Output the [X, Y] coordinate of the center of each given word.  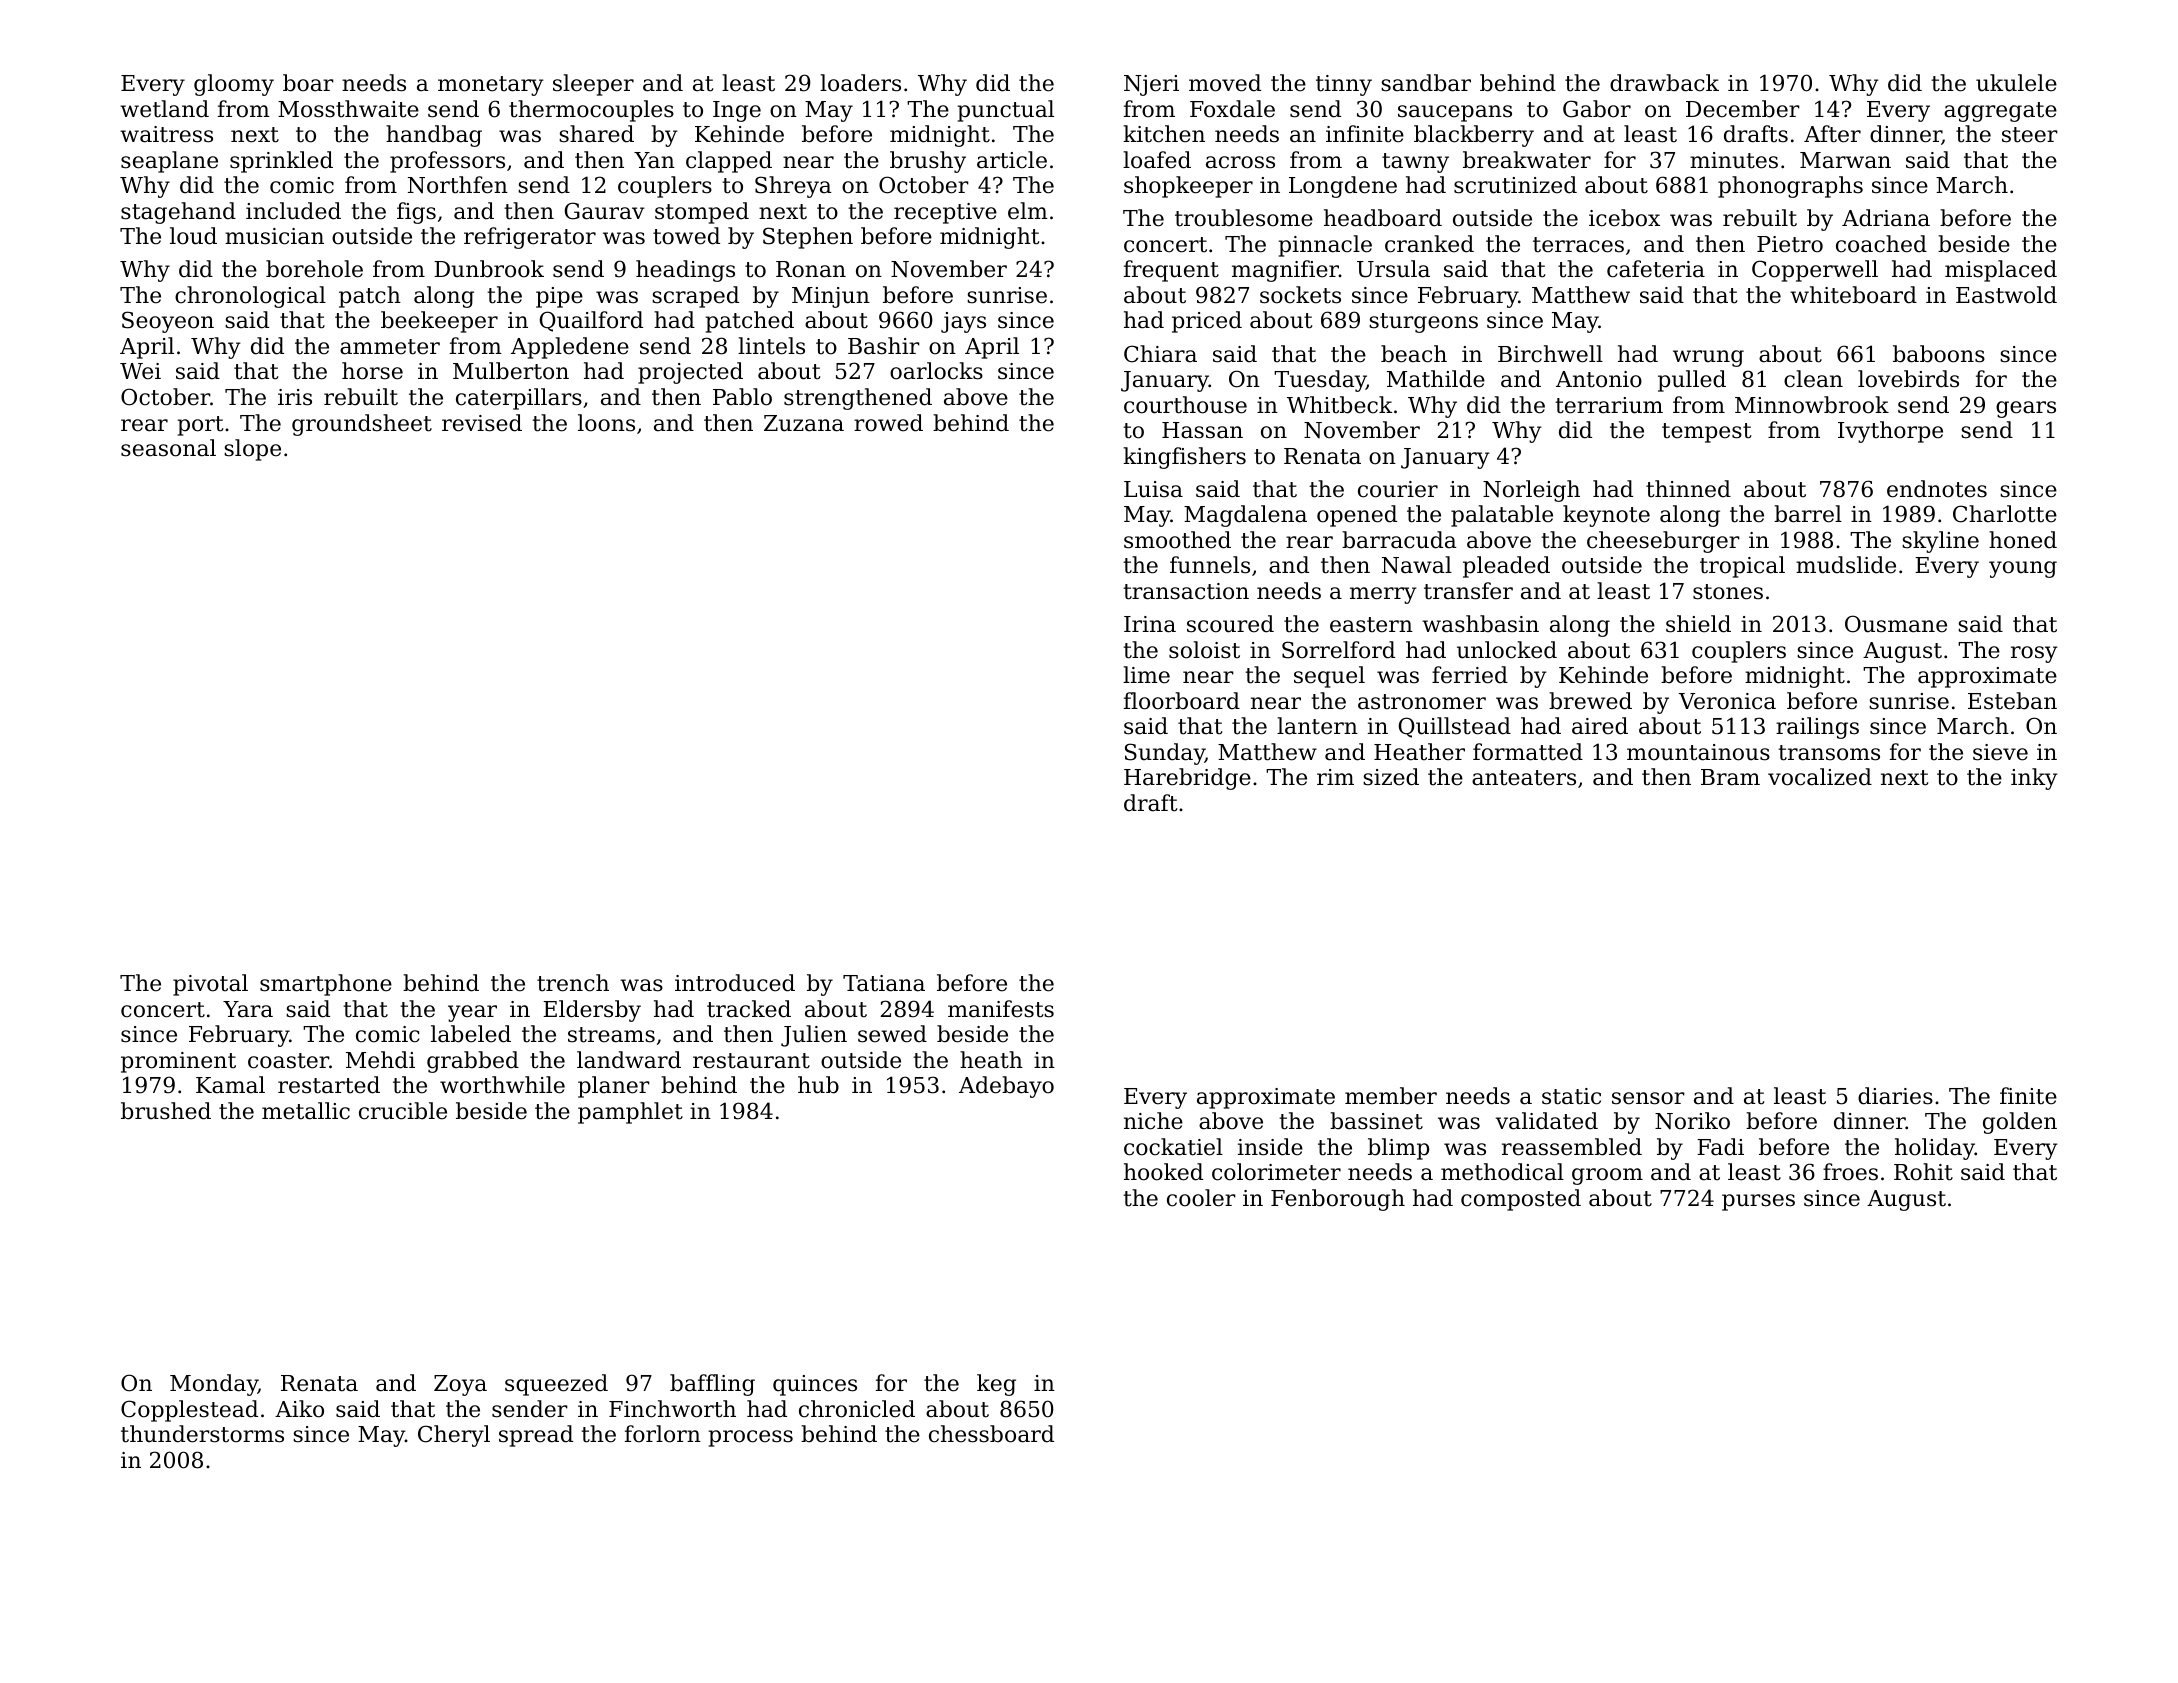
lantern [1317, 726]
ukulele [2016, 83]
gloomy [234, 85]
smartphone [326, 985]
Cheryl [454, 1436]
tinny [1344, 85]
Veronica [1727, 701]
